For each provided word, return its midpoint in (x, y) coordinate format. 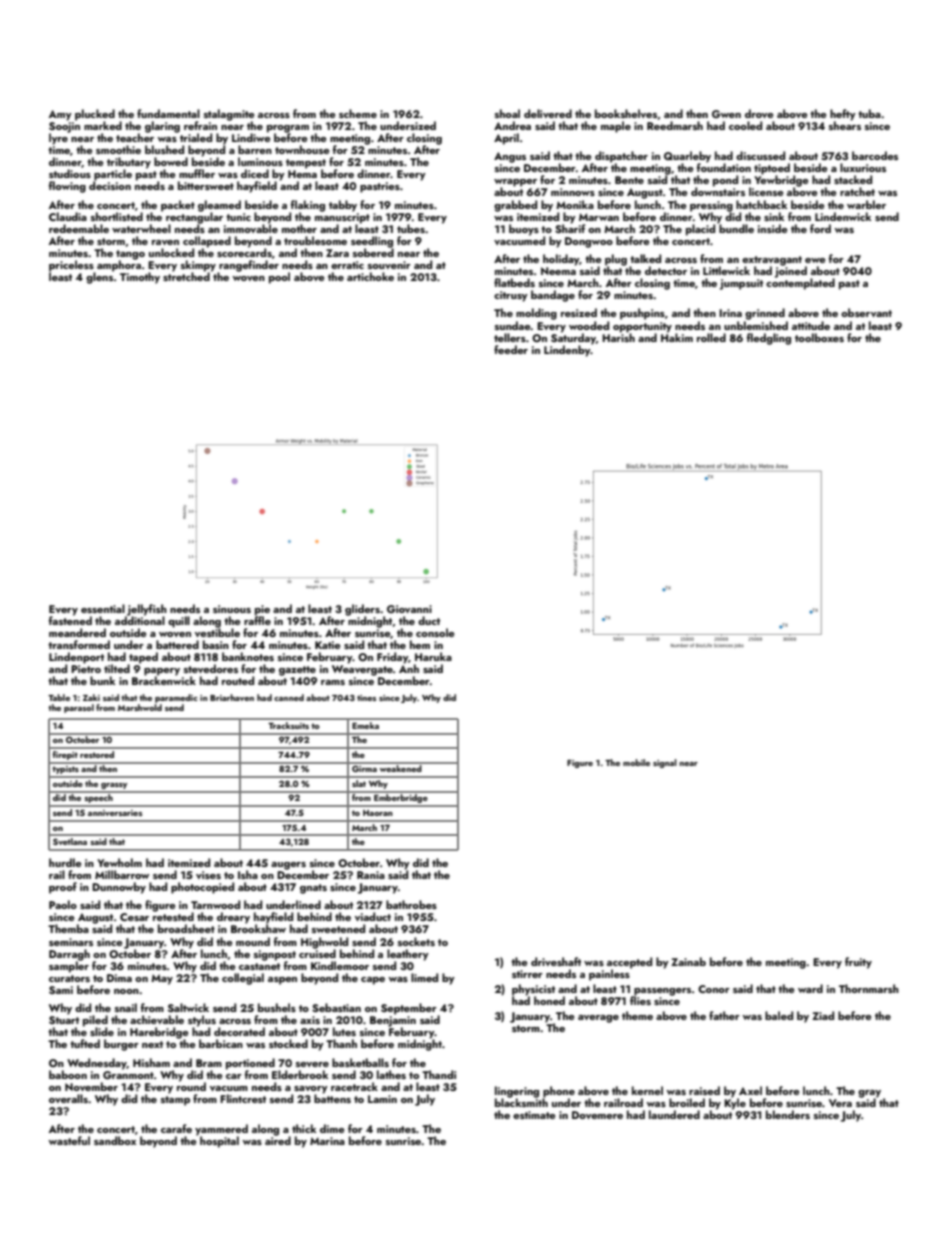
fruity (858, 963)
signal (665, 763)
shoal (507, 113)
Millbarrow (122, 874)
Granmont (128, 1075)
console (435, 632)
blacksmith (521, 1102)
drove (759, 113)
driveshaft (556, 961)
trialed (196, 137)
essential (103, 608)
